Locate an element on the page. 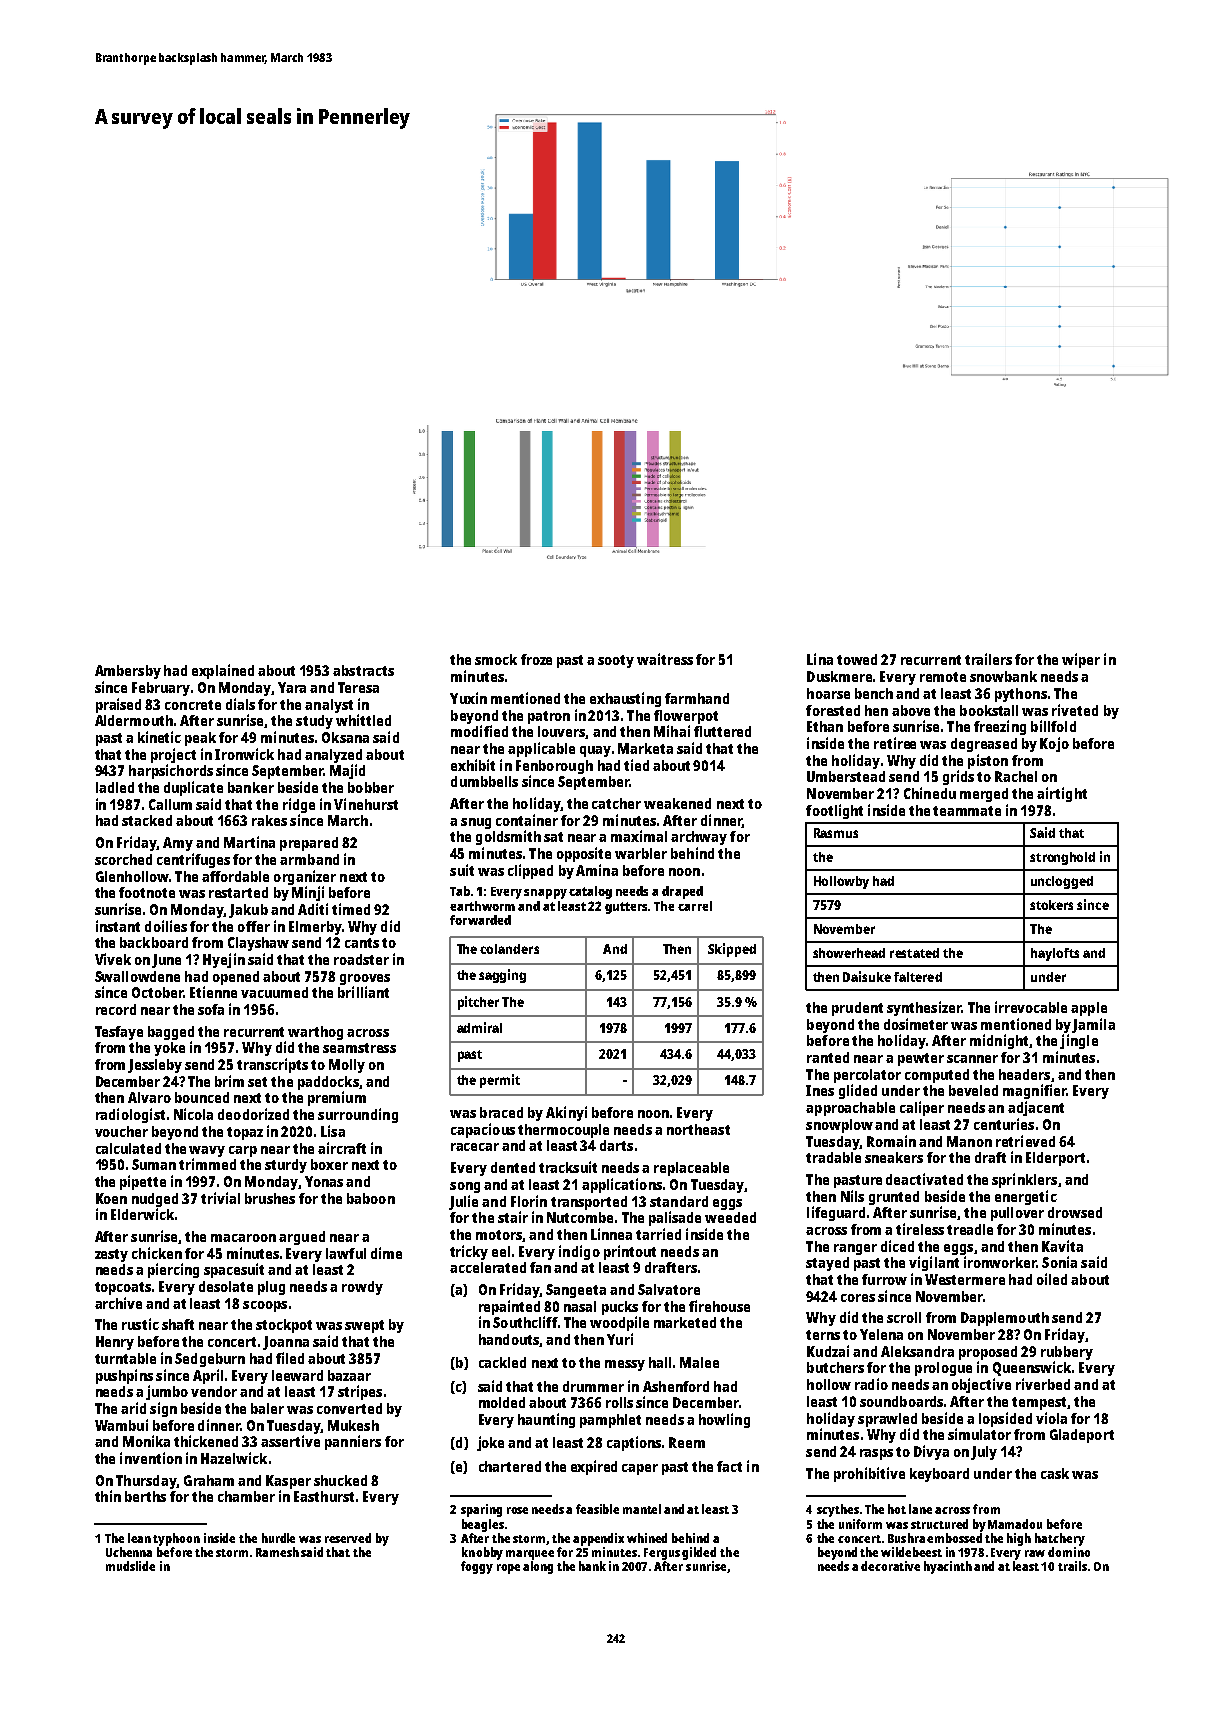  headers is located at coordinates (1024, 1074).
